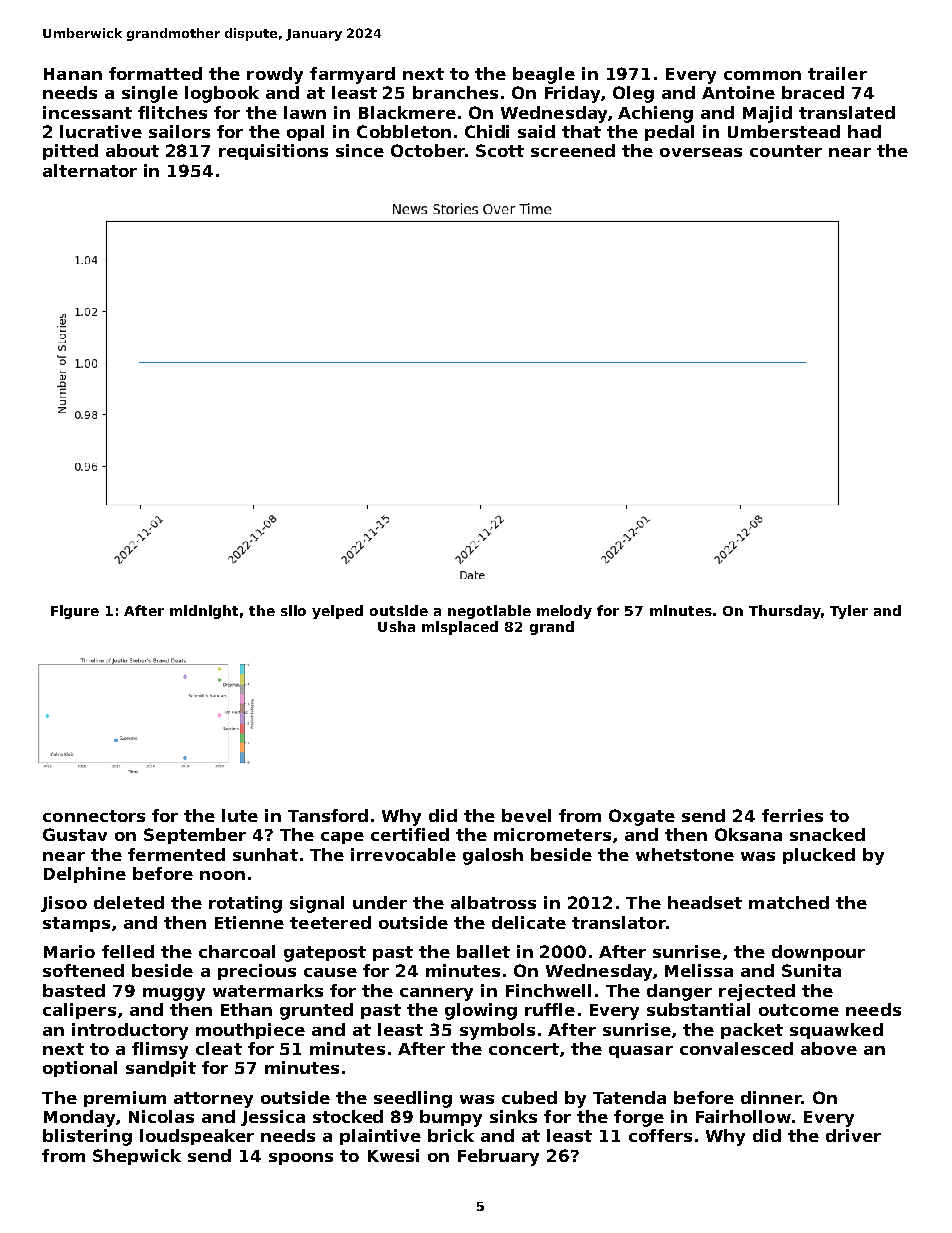  Describe the element at coordinates (125, 1099) in the image. I see `premium` at that location.
